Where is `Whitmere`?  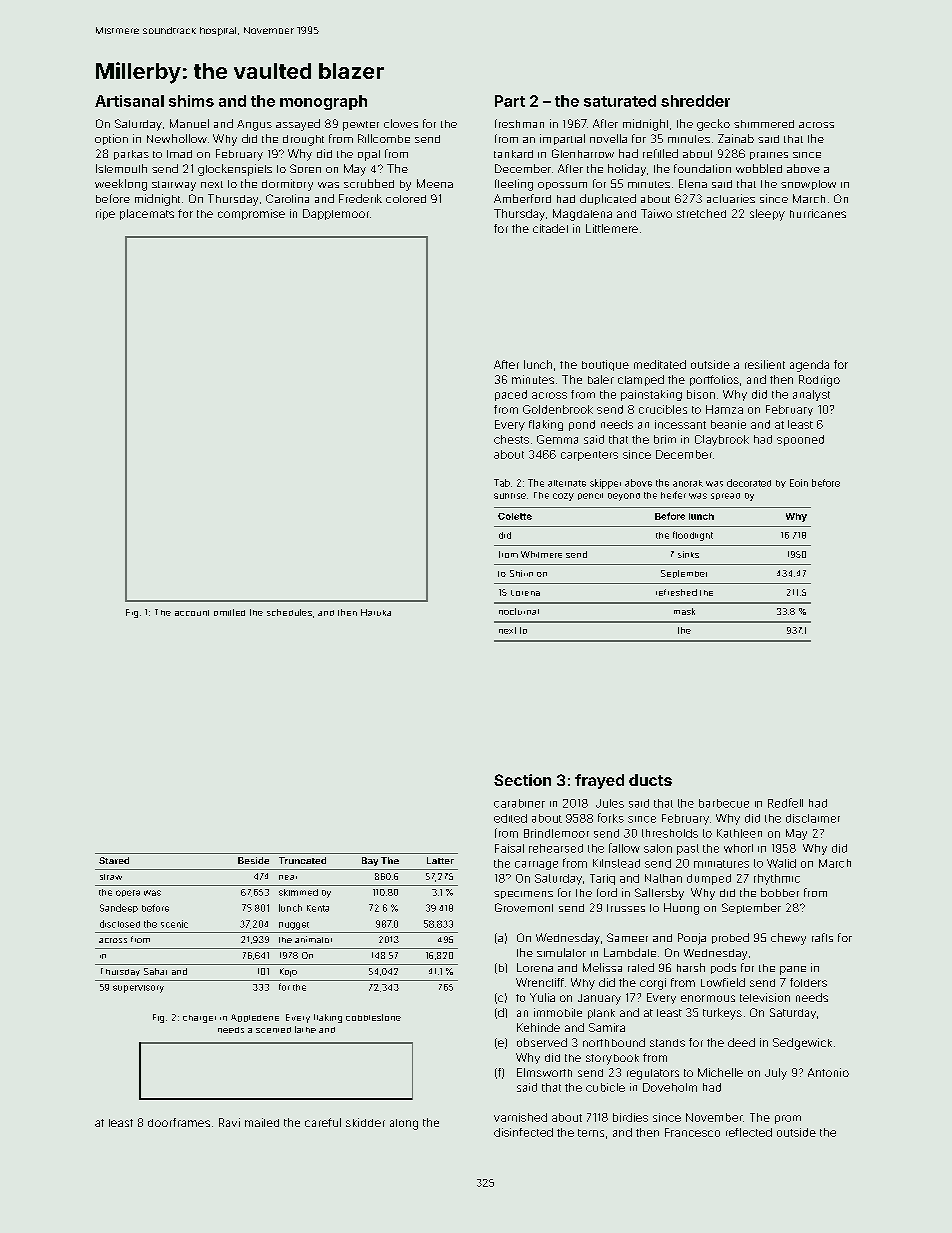 Whitmere is located at coordinates (541, 554).
